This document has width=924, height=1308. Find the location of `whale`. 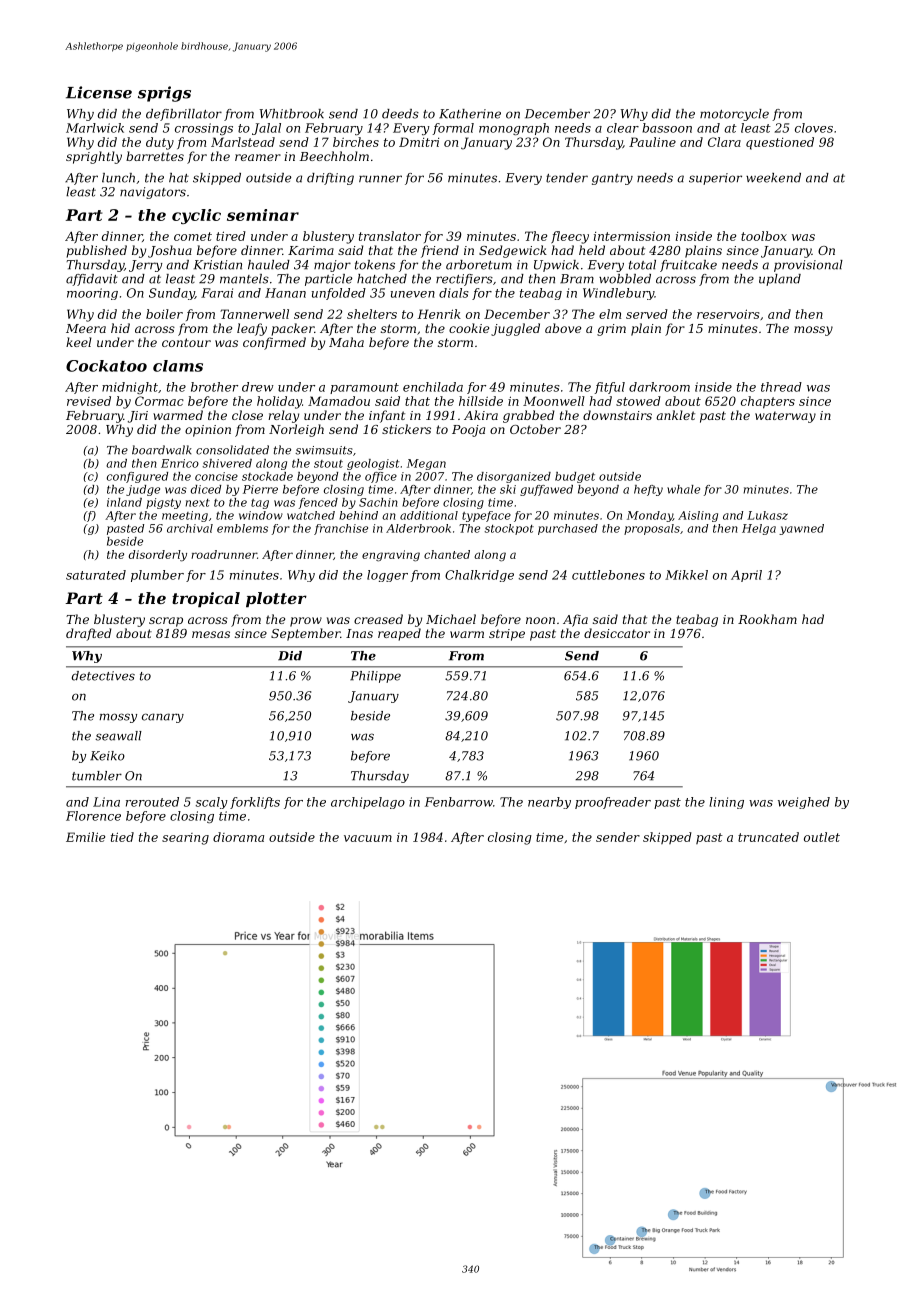

whale is located at coordinates (683, 489).
